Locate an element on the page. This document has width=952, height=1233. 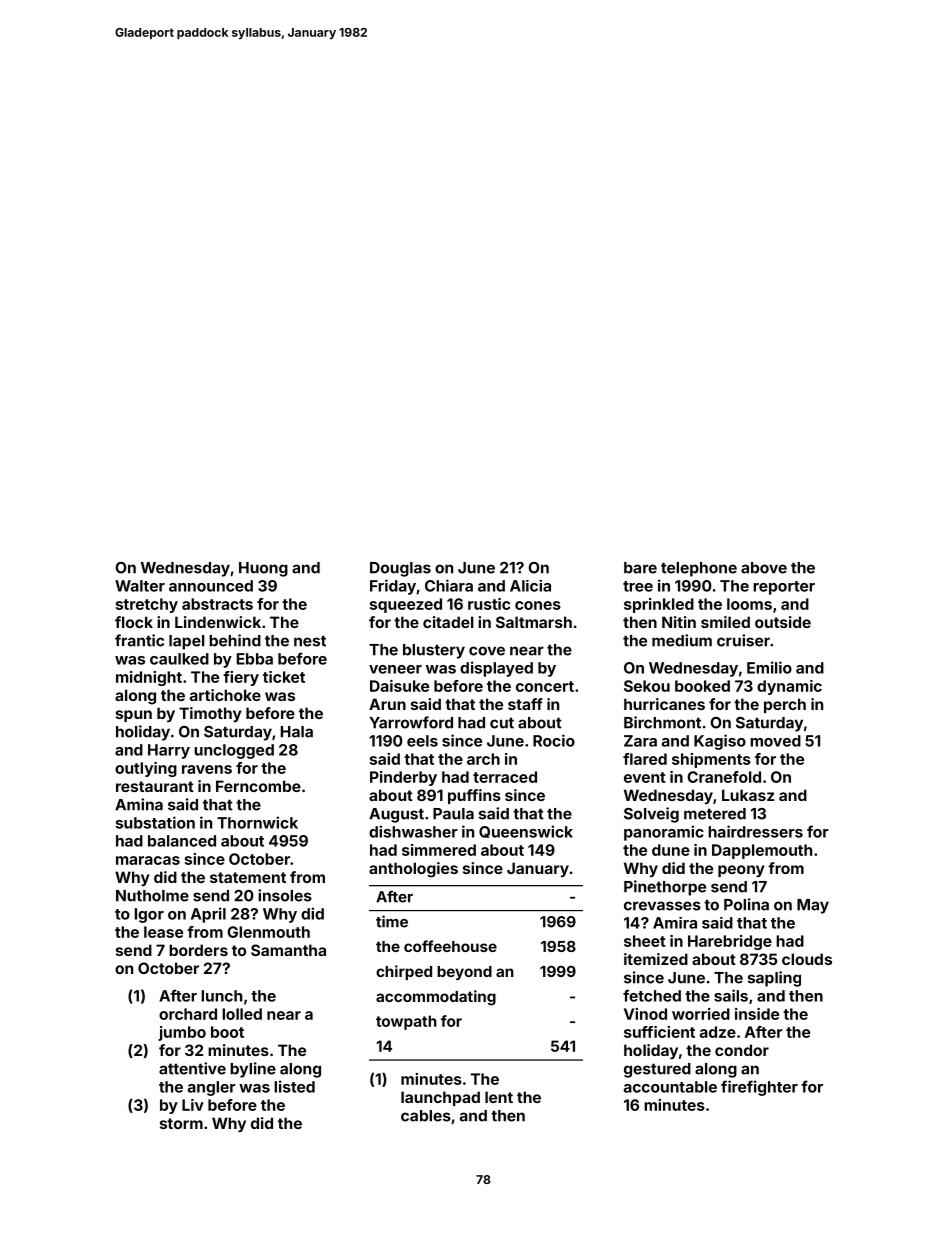
reporter is located at coordinates (784, 588).
